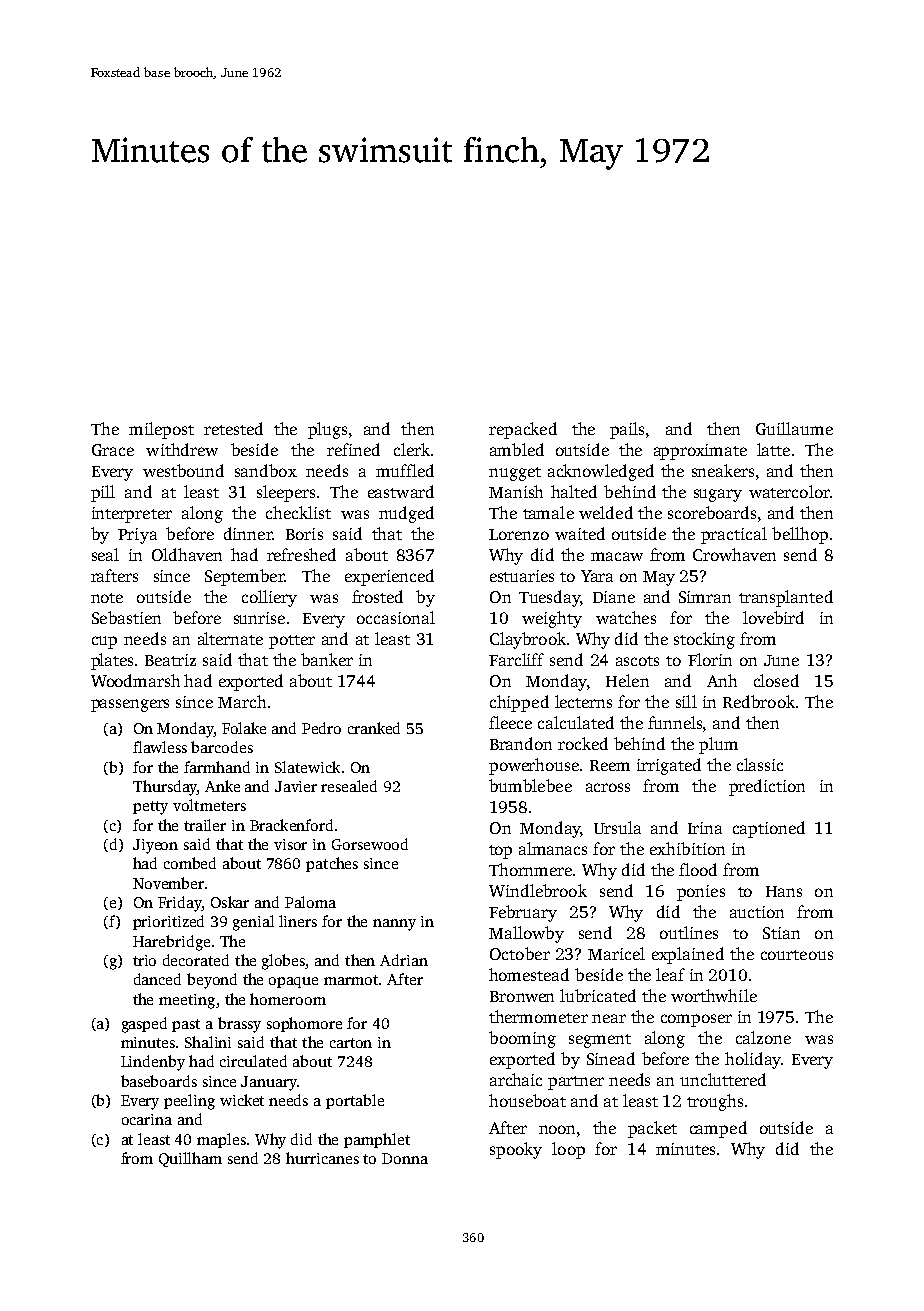 Image resolution: width=924 pixels, height=1311 pixels. Describe the element at coordinates (104, 642) in the screenshot. I see `cup` at that location.
